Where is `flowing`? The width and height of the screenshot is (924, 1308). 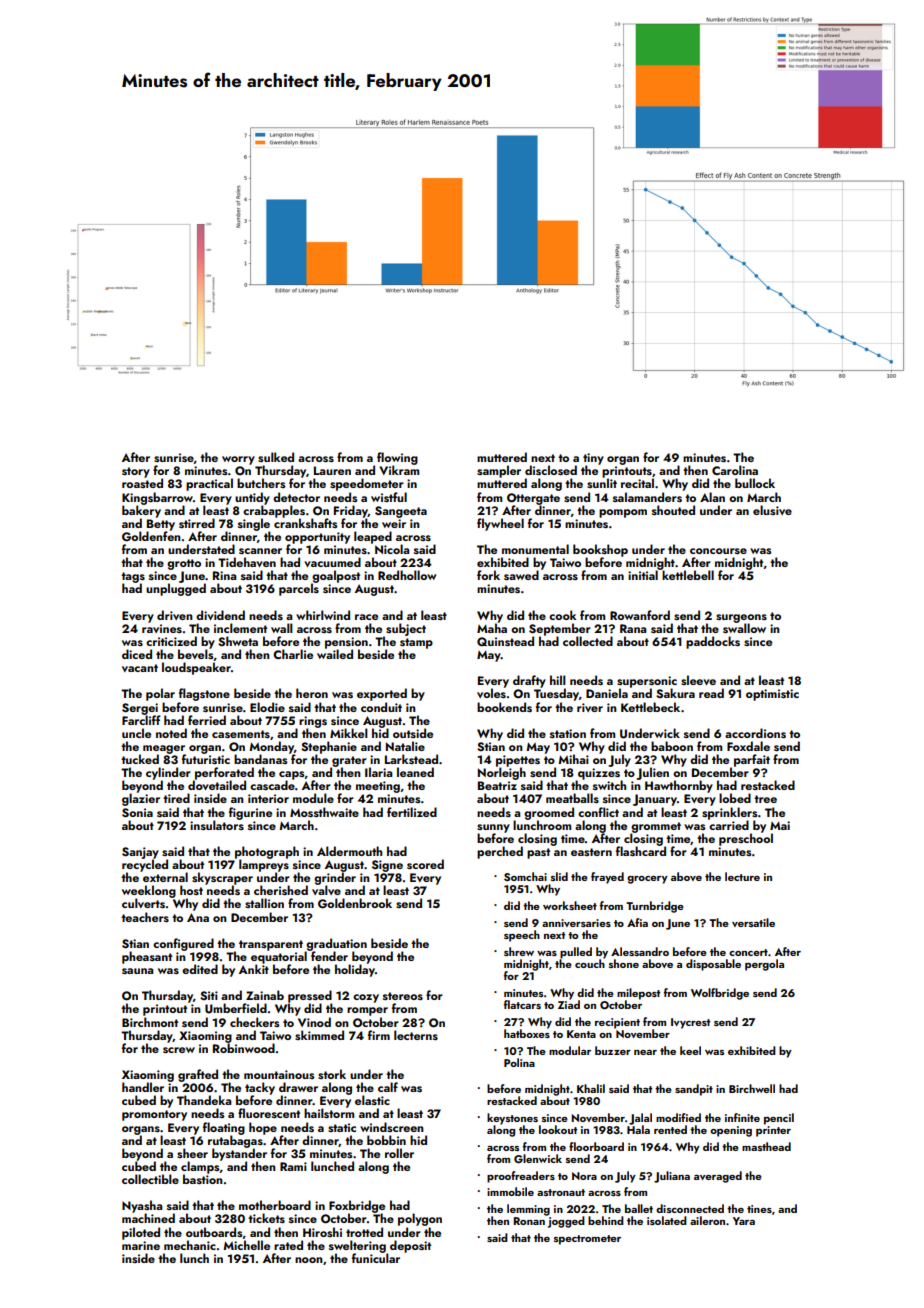
flowing is located at coordinates (397, 459).
